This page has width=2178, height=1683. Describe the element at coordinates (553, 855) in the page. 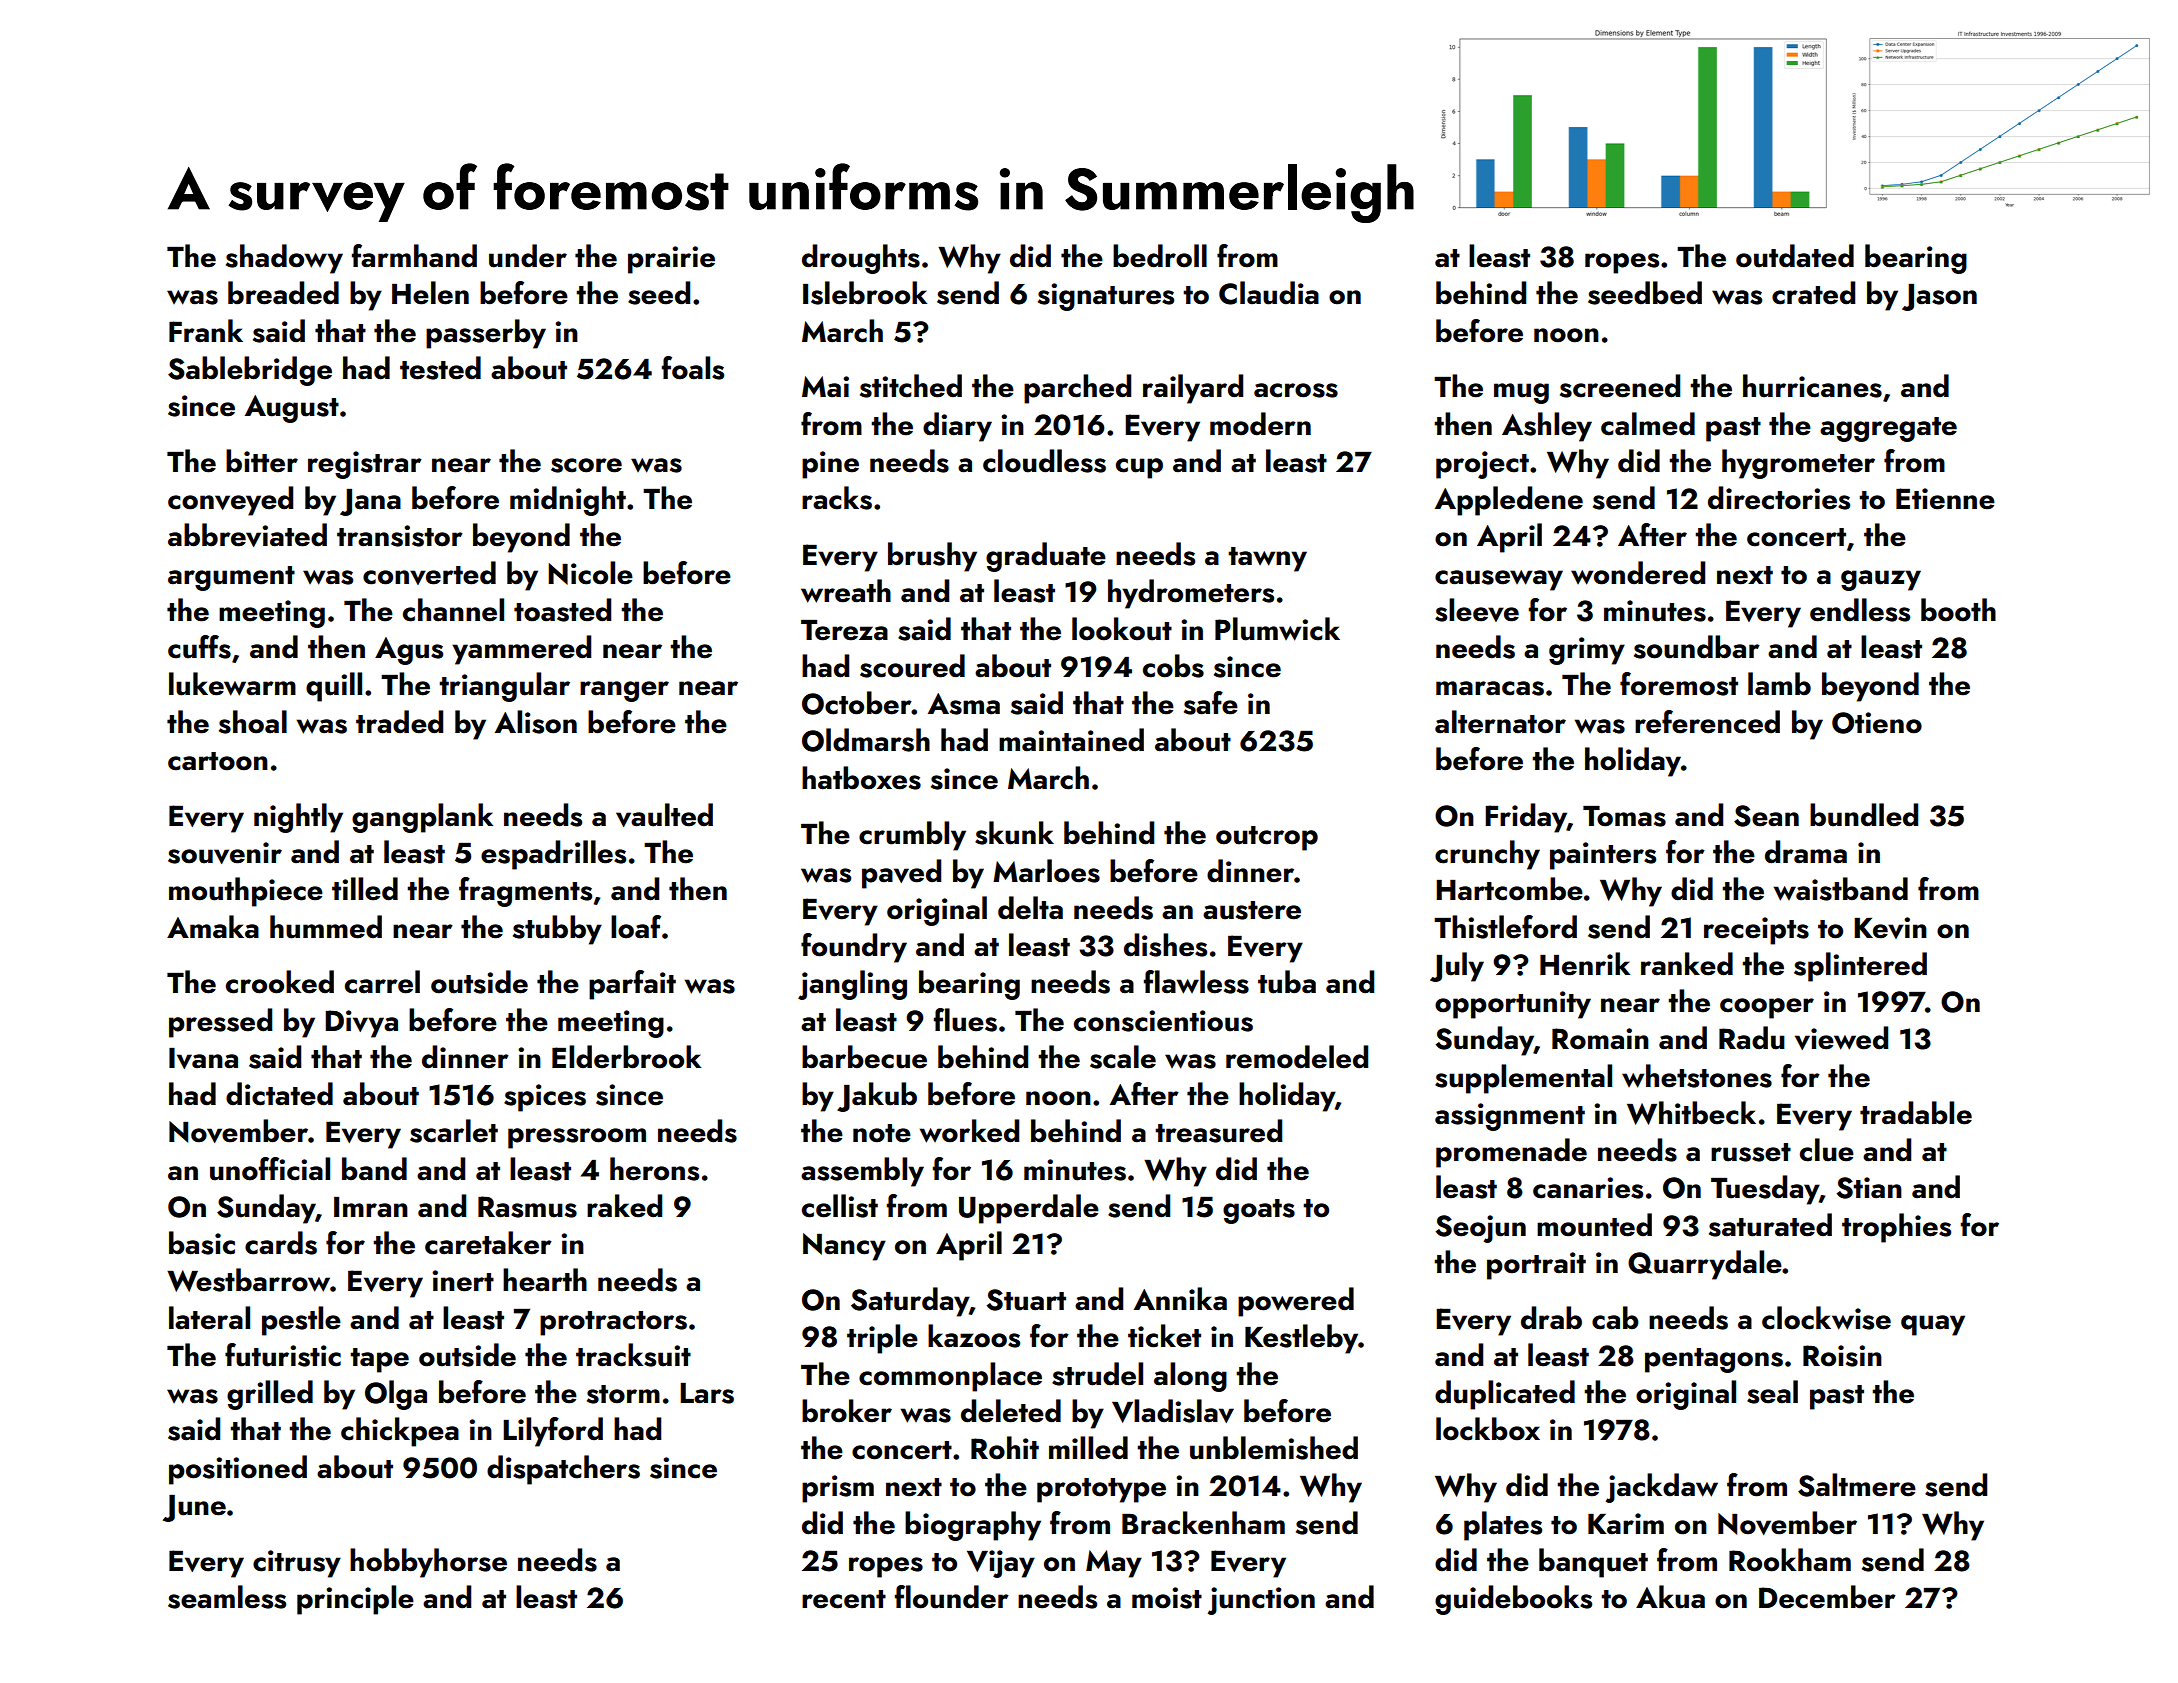

I see `espadrilles` at that location.
